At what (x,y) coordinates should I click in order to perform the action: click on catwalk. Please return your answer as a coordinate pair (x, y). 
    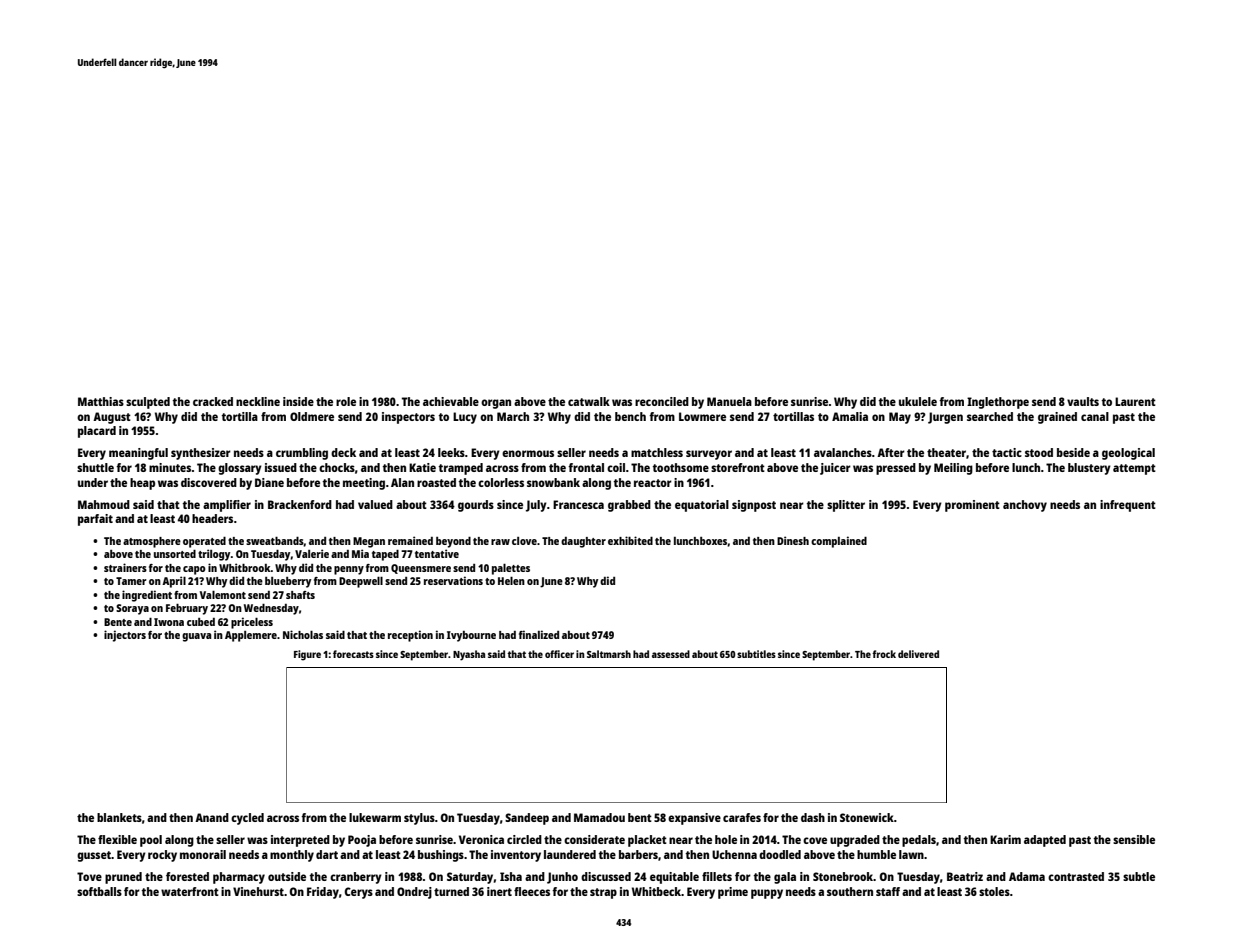
    Looking at the image, I should click on (589, 401).
